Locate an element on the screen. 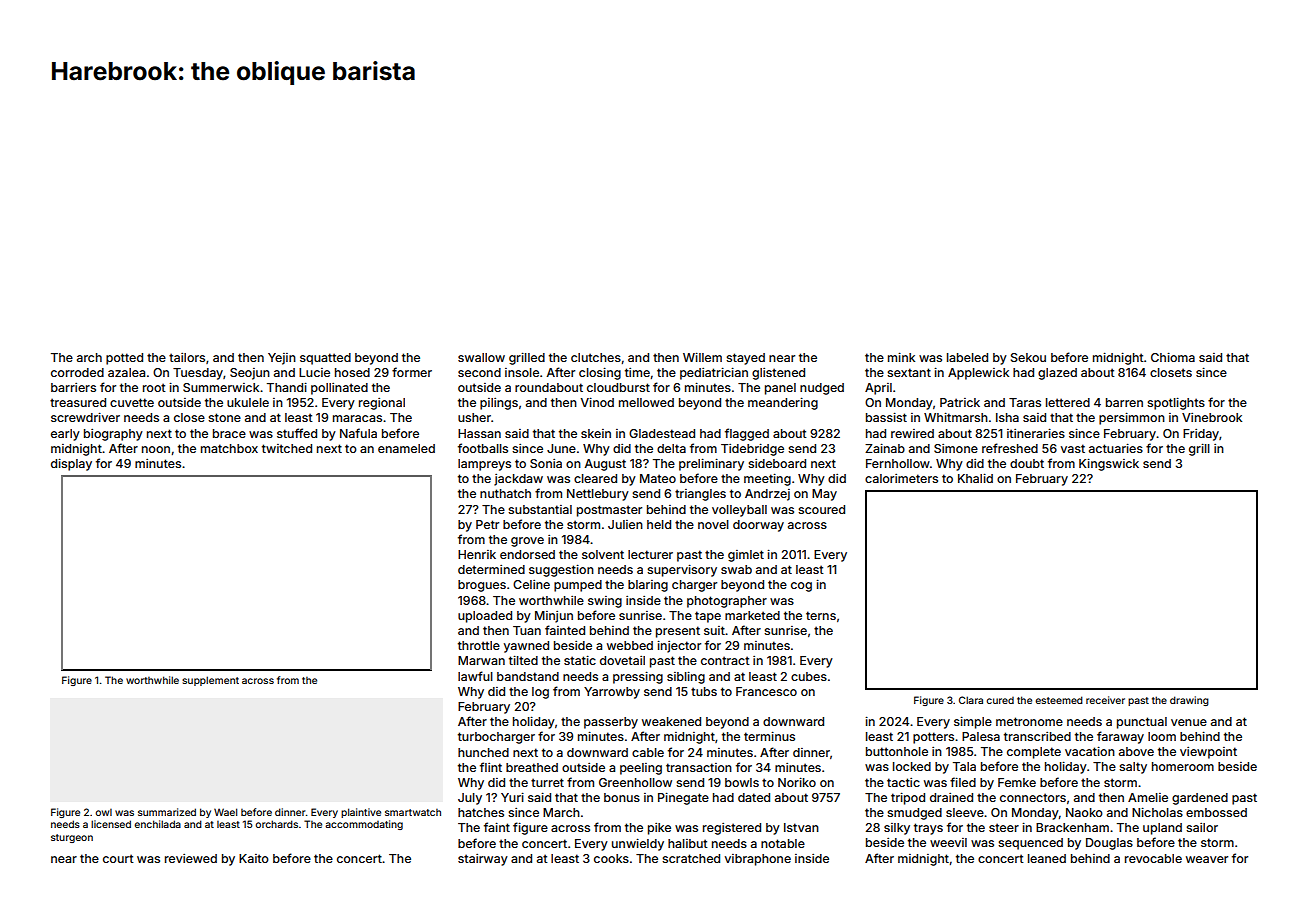  cog is located at coordinates (801, 587).
